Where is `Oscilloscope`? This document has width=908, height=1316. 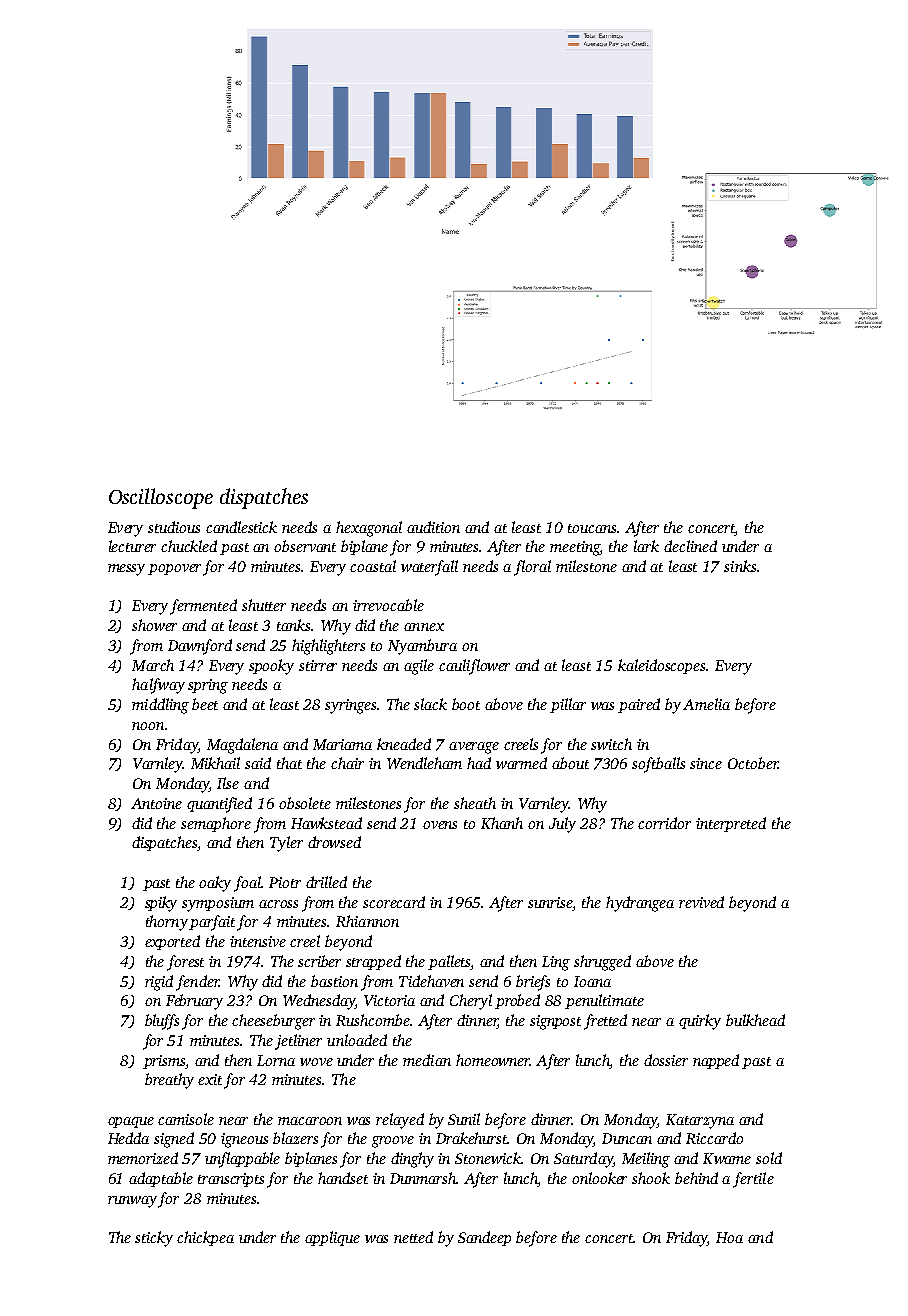
Oscilloscope is located at coordinates (161, 498).
